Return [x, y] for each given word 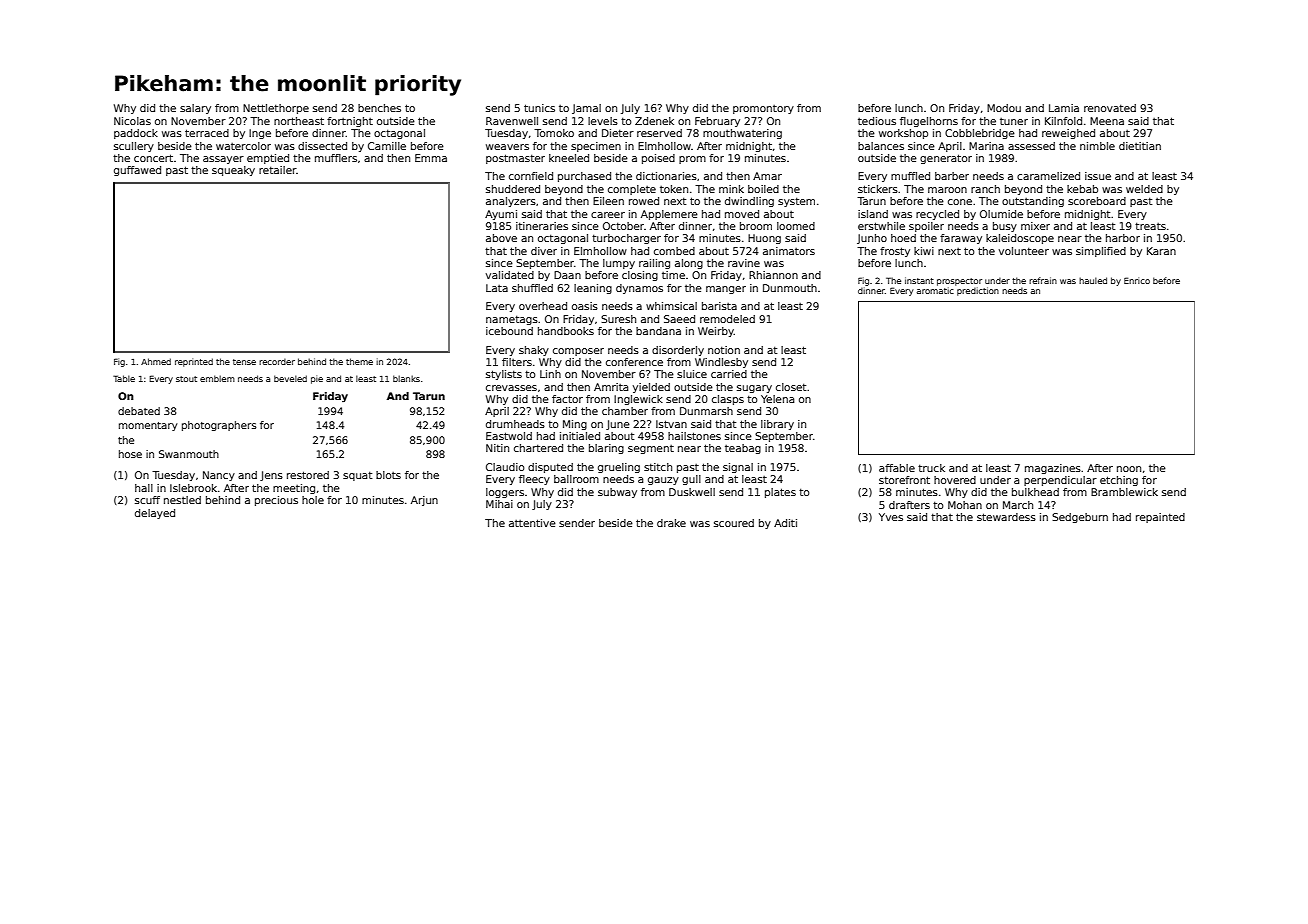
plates [780, 493]
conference [634, 362]
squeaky [233, 171]
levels [603, 121]
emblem [217, 378]
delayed [155, 514]
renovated [1110, 108]
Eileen [608, 201]
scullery [134, 147]
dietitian [1140, 146]
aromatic [935, 290]
